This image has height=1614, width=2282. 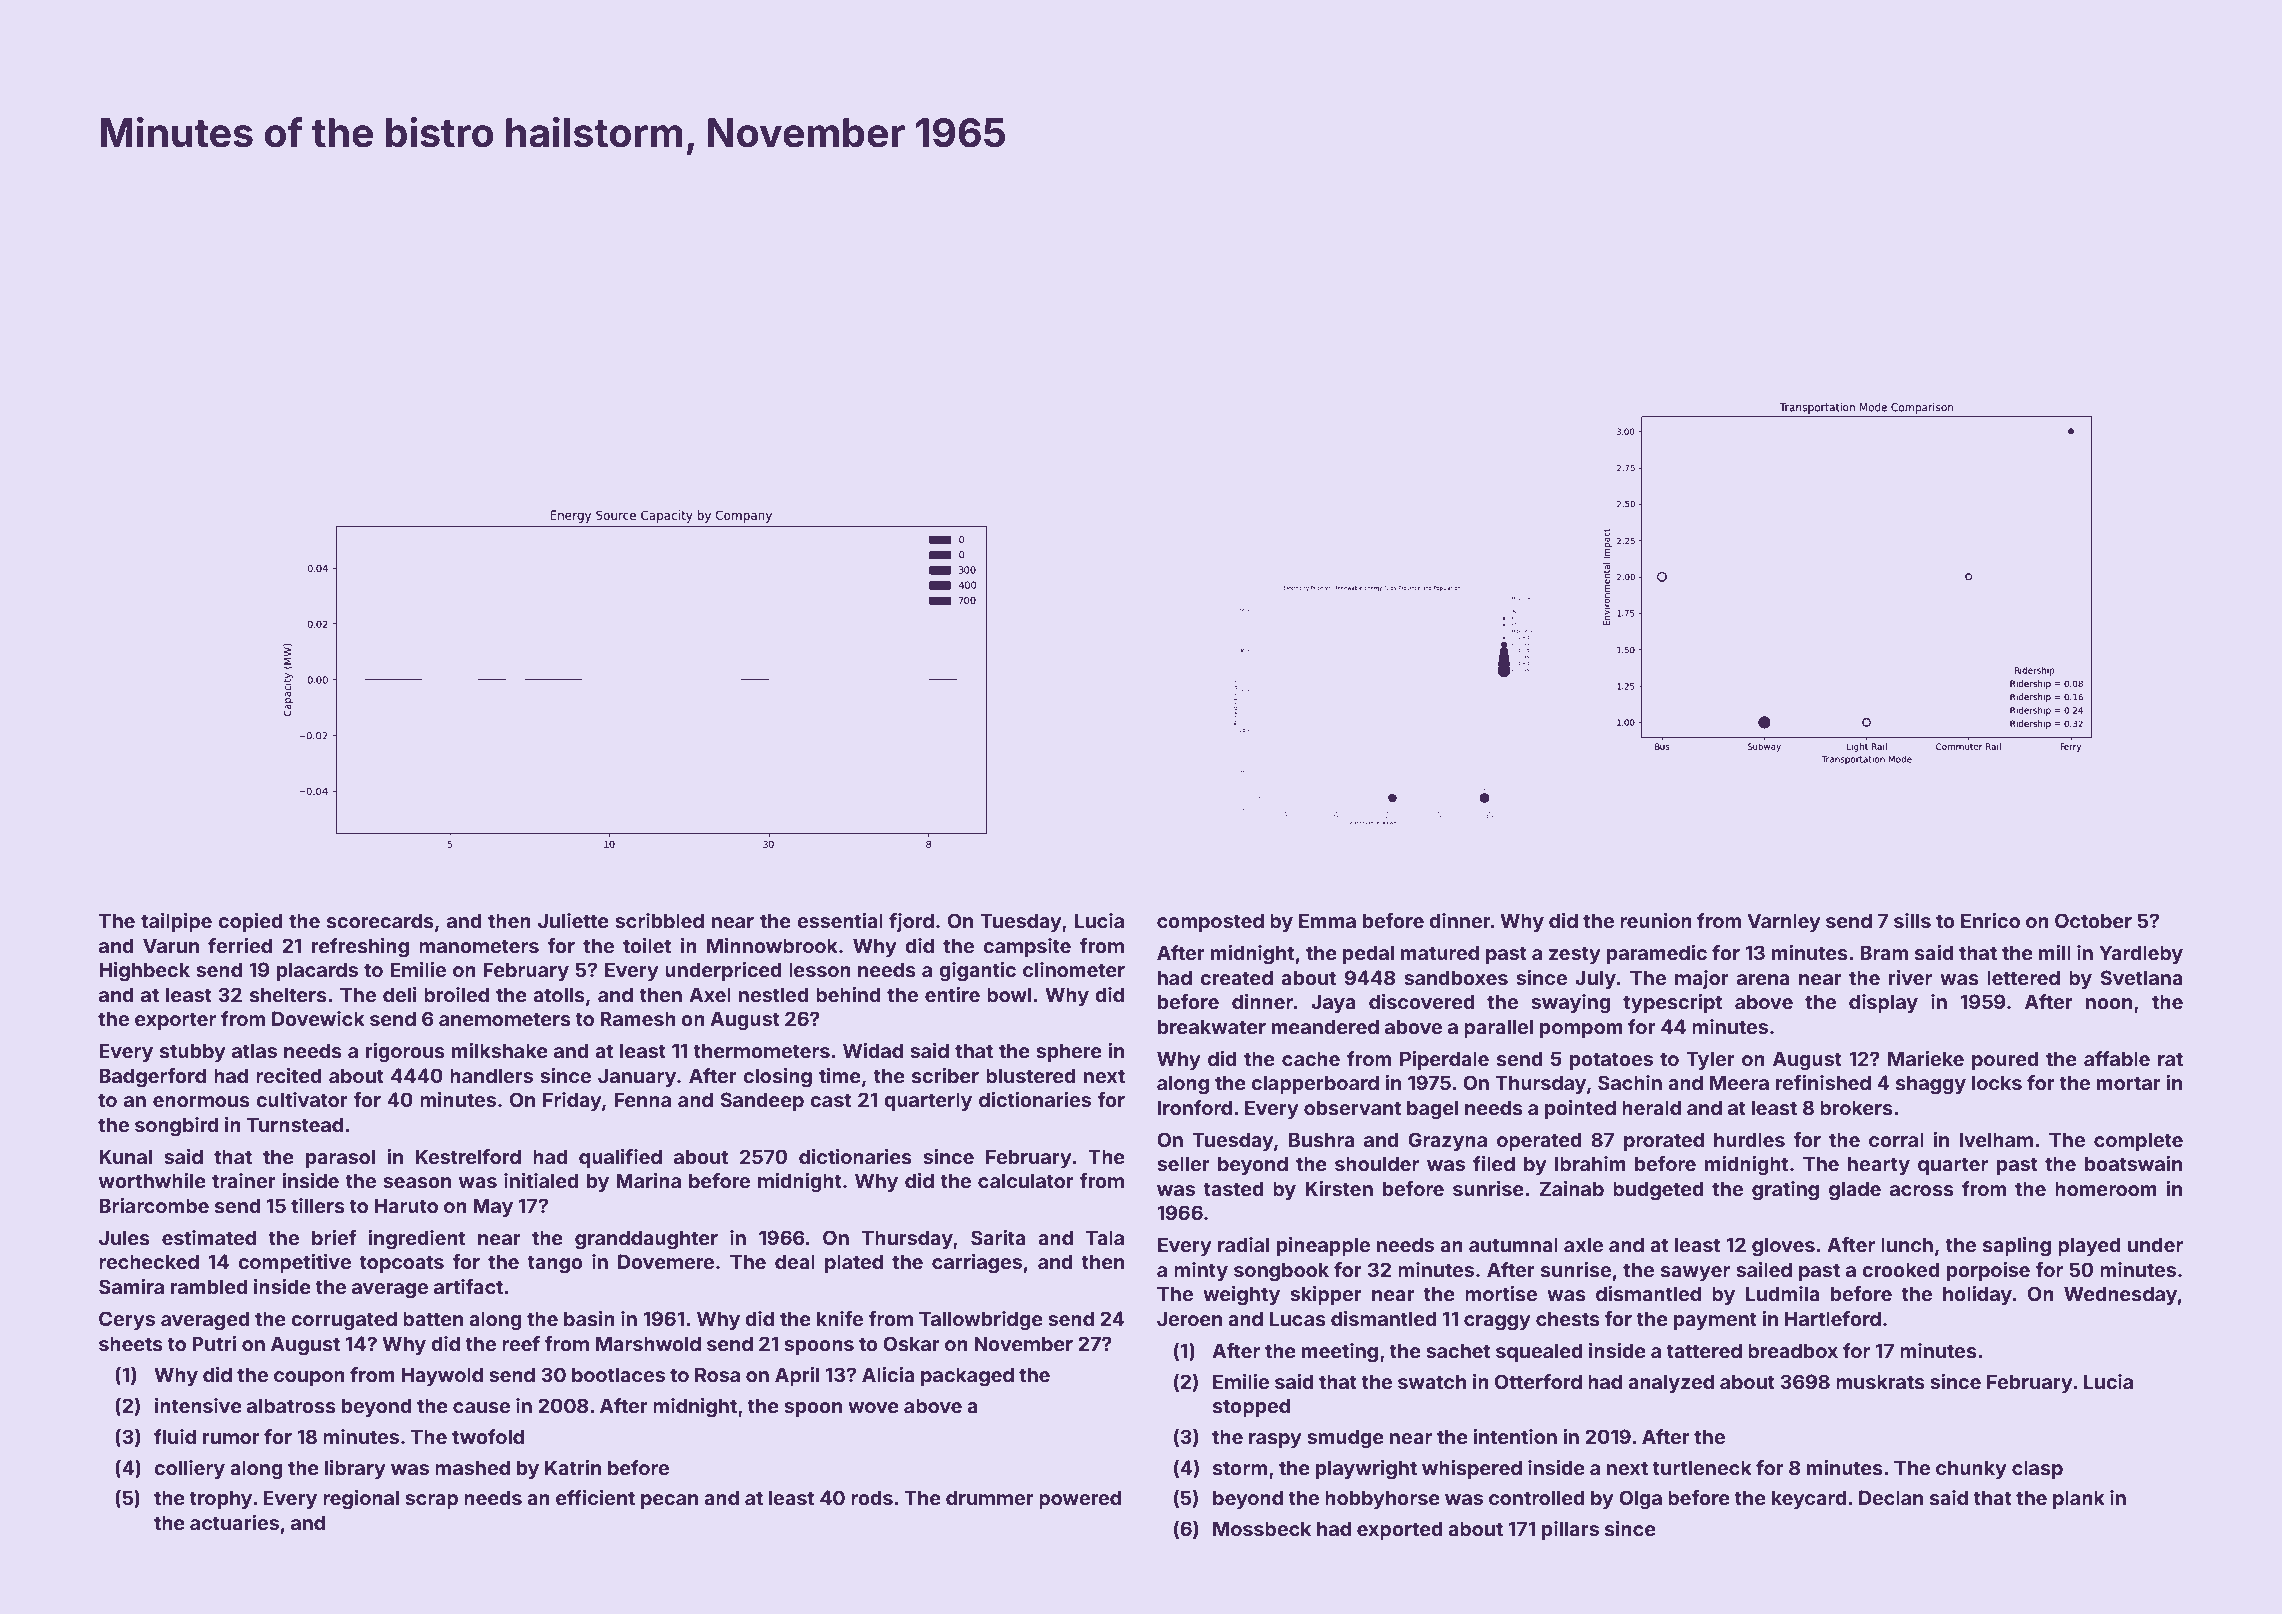 I want to click on trophy, so click(x=220, y=1499).
